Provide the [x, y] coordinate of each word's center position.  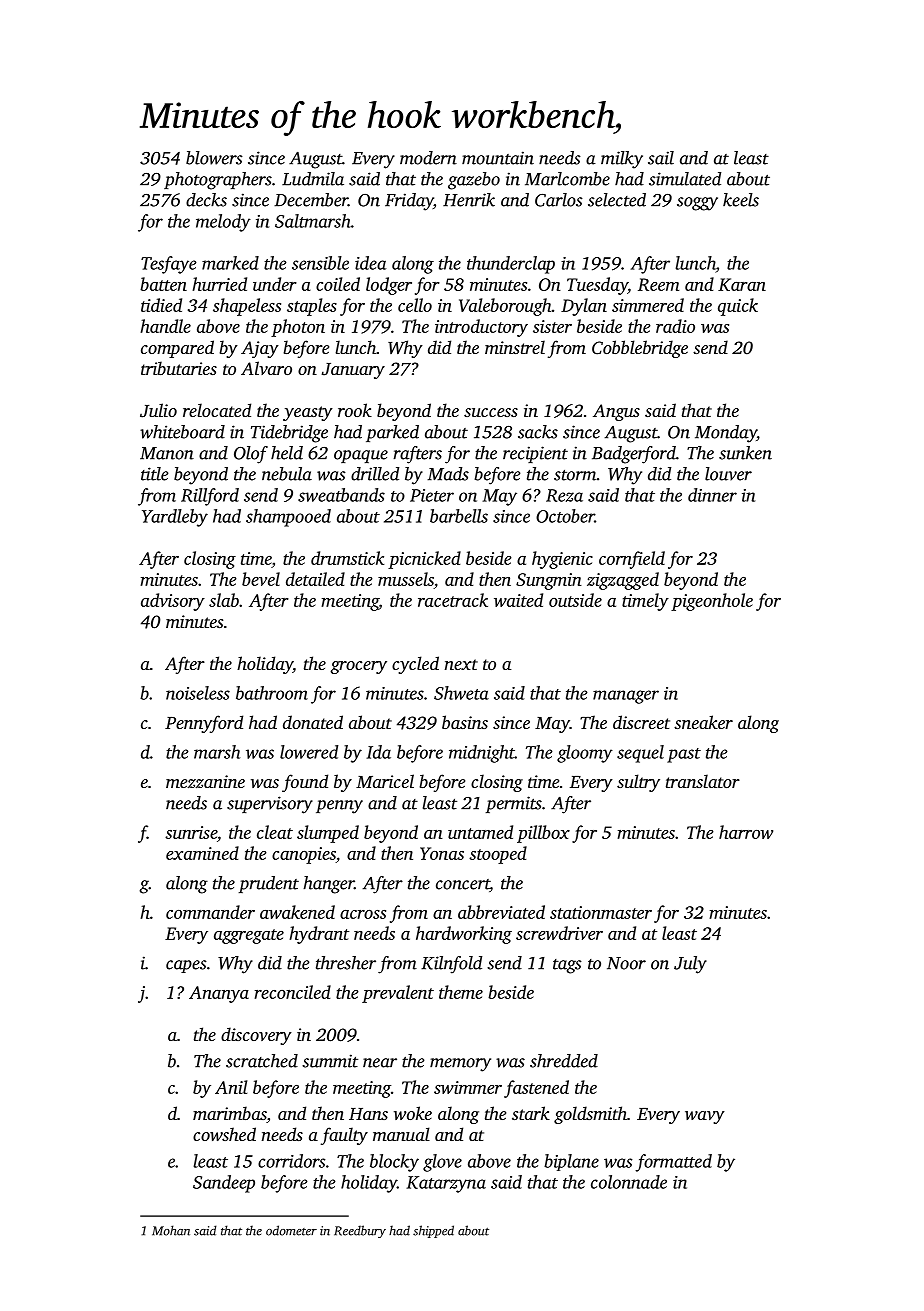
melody [223, 223]
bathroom [272, 693]
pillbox [543, 834]
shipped [433, 1231]
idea [370, 263]
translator [703, 781]
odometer [291, 1230]
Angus [616, 412]
